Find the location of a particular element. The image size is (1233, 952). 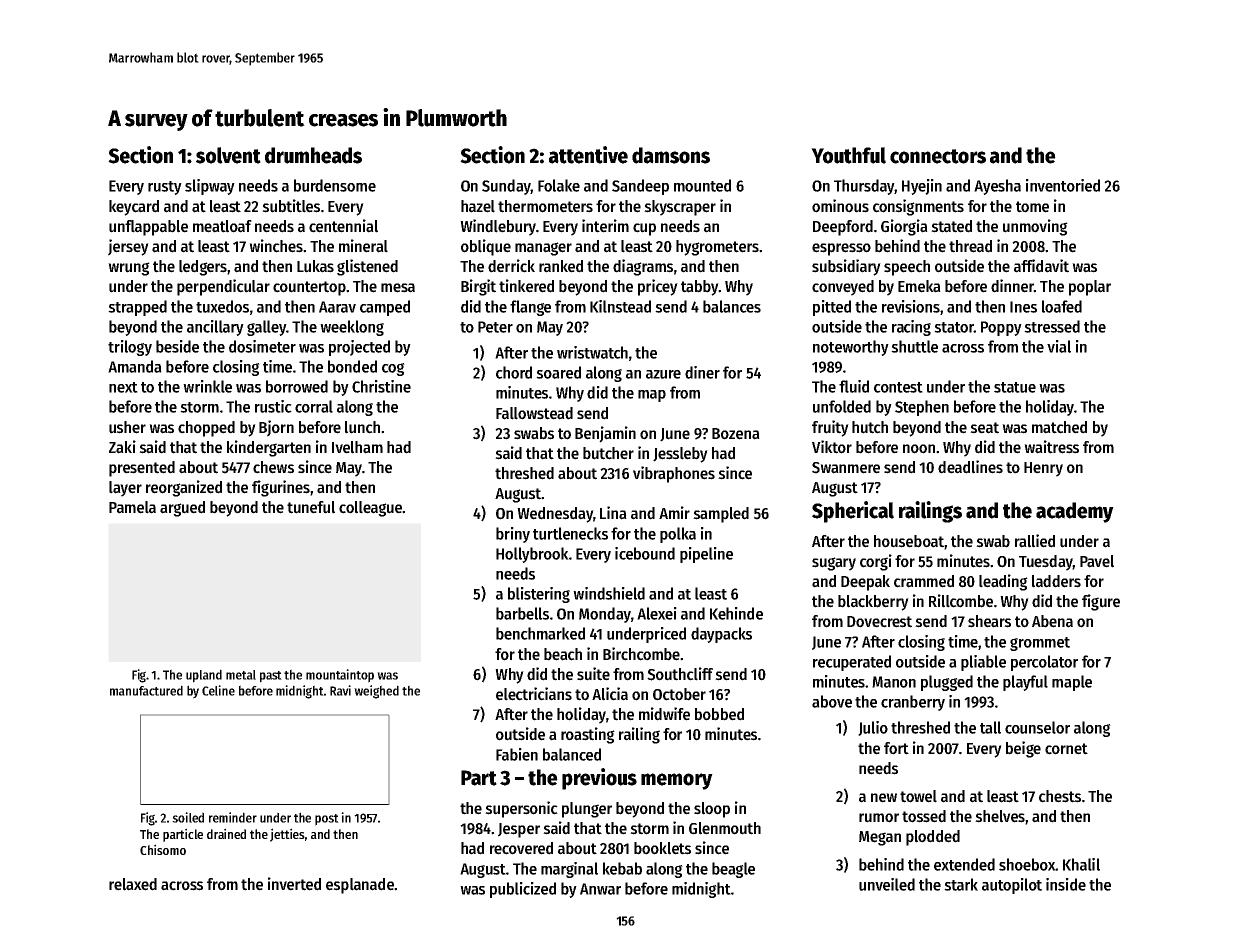

barbells is located at coordinates (522, 613).
